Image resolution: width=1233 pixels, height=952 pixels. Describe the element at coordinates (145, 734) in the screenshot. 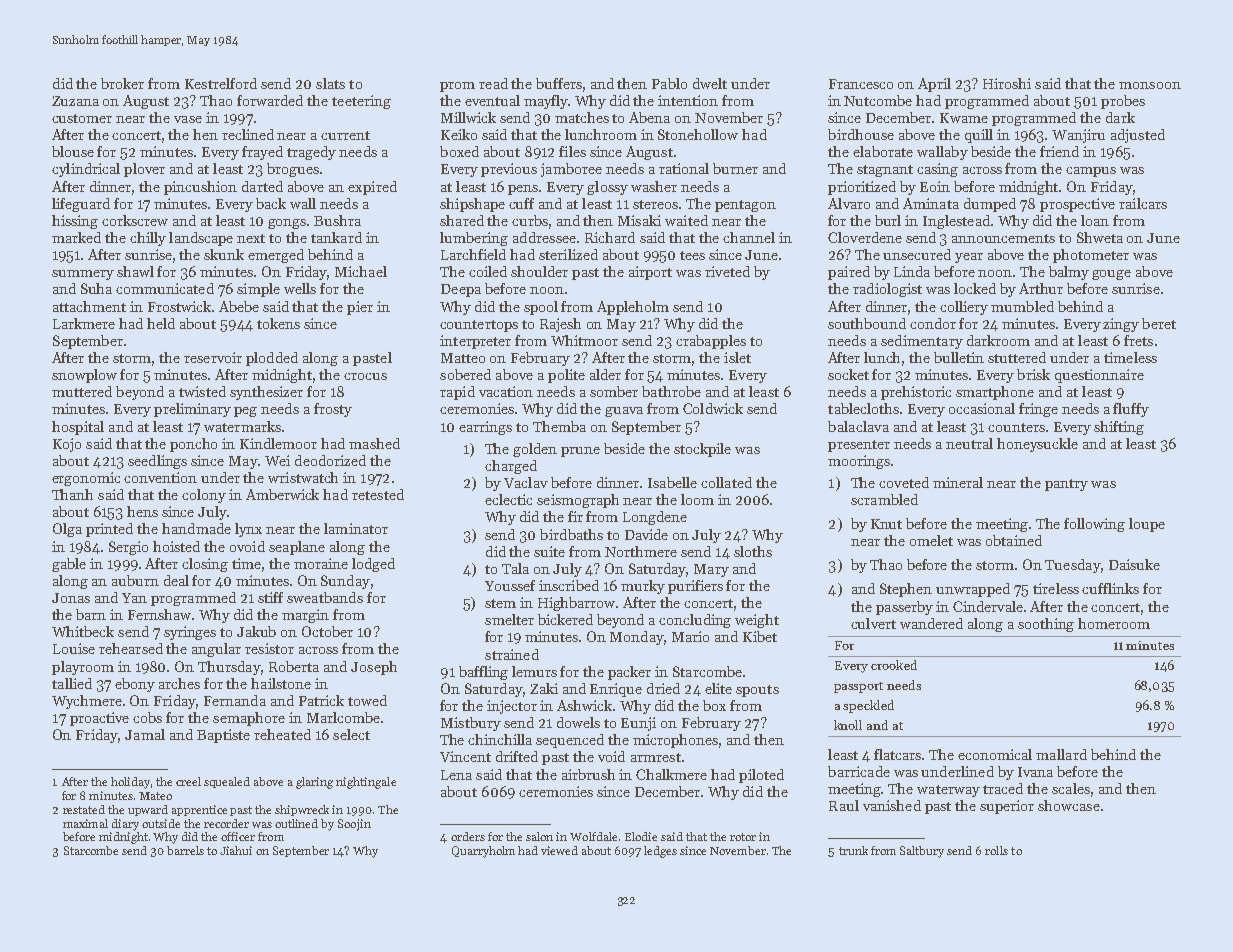

I see `Jamal` at that location.
